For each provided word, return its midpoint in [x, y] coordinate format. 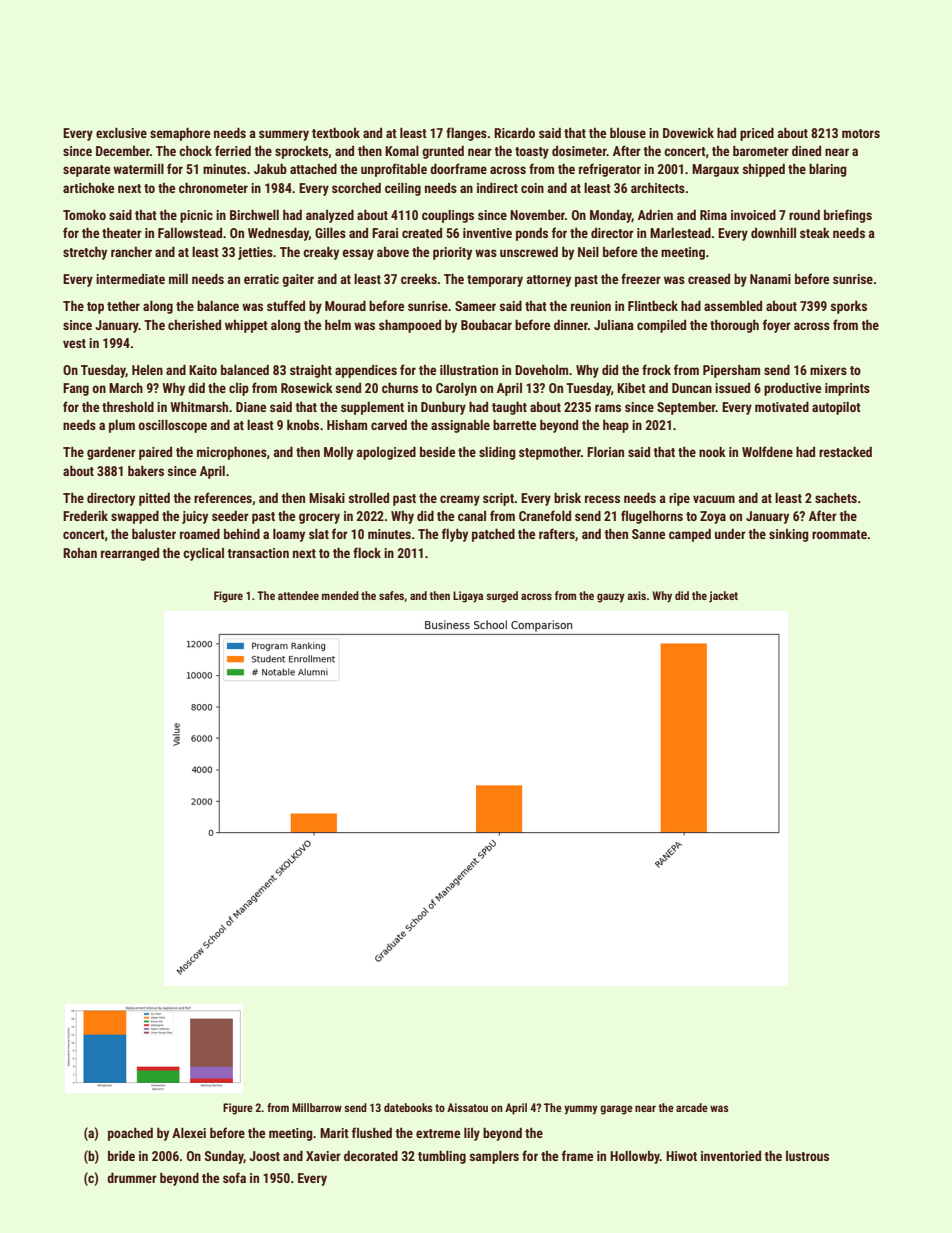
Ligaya [468, 597]
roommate [839, 534]
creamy [460, 500]
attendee [298, 595]
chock [195, 151]
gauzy [611, 598]
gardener [111, 453]
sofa [234, 1177]
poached [130, 1134]
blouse [628, 133]
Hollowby [635, 1157]
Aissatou [467, 1107]
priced [757, 134]
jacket [723, 597]
